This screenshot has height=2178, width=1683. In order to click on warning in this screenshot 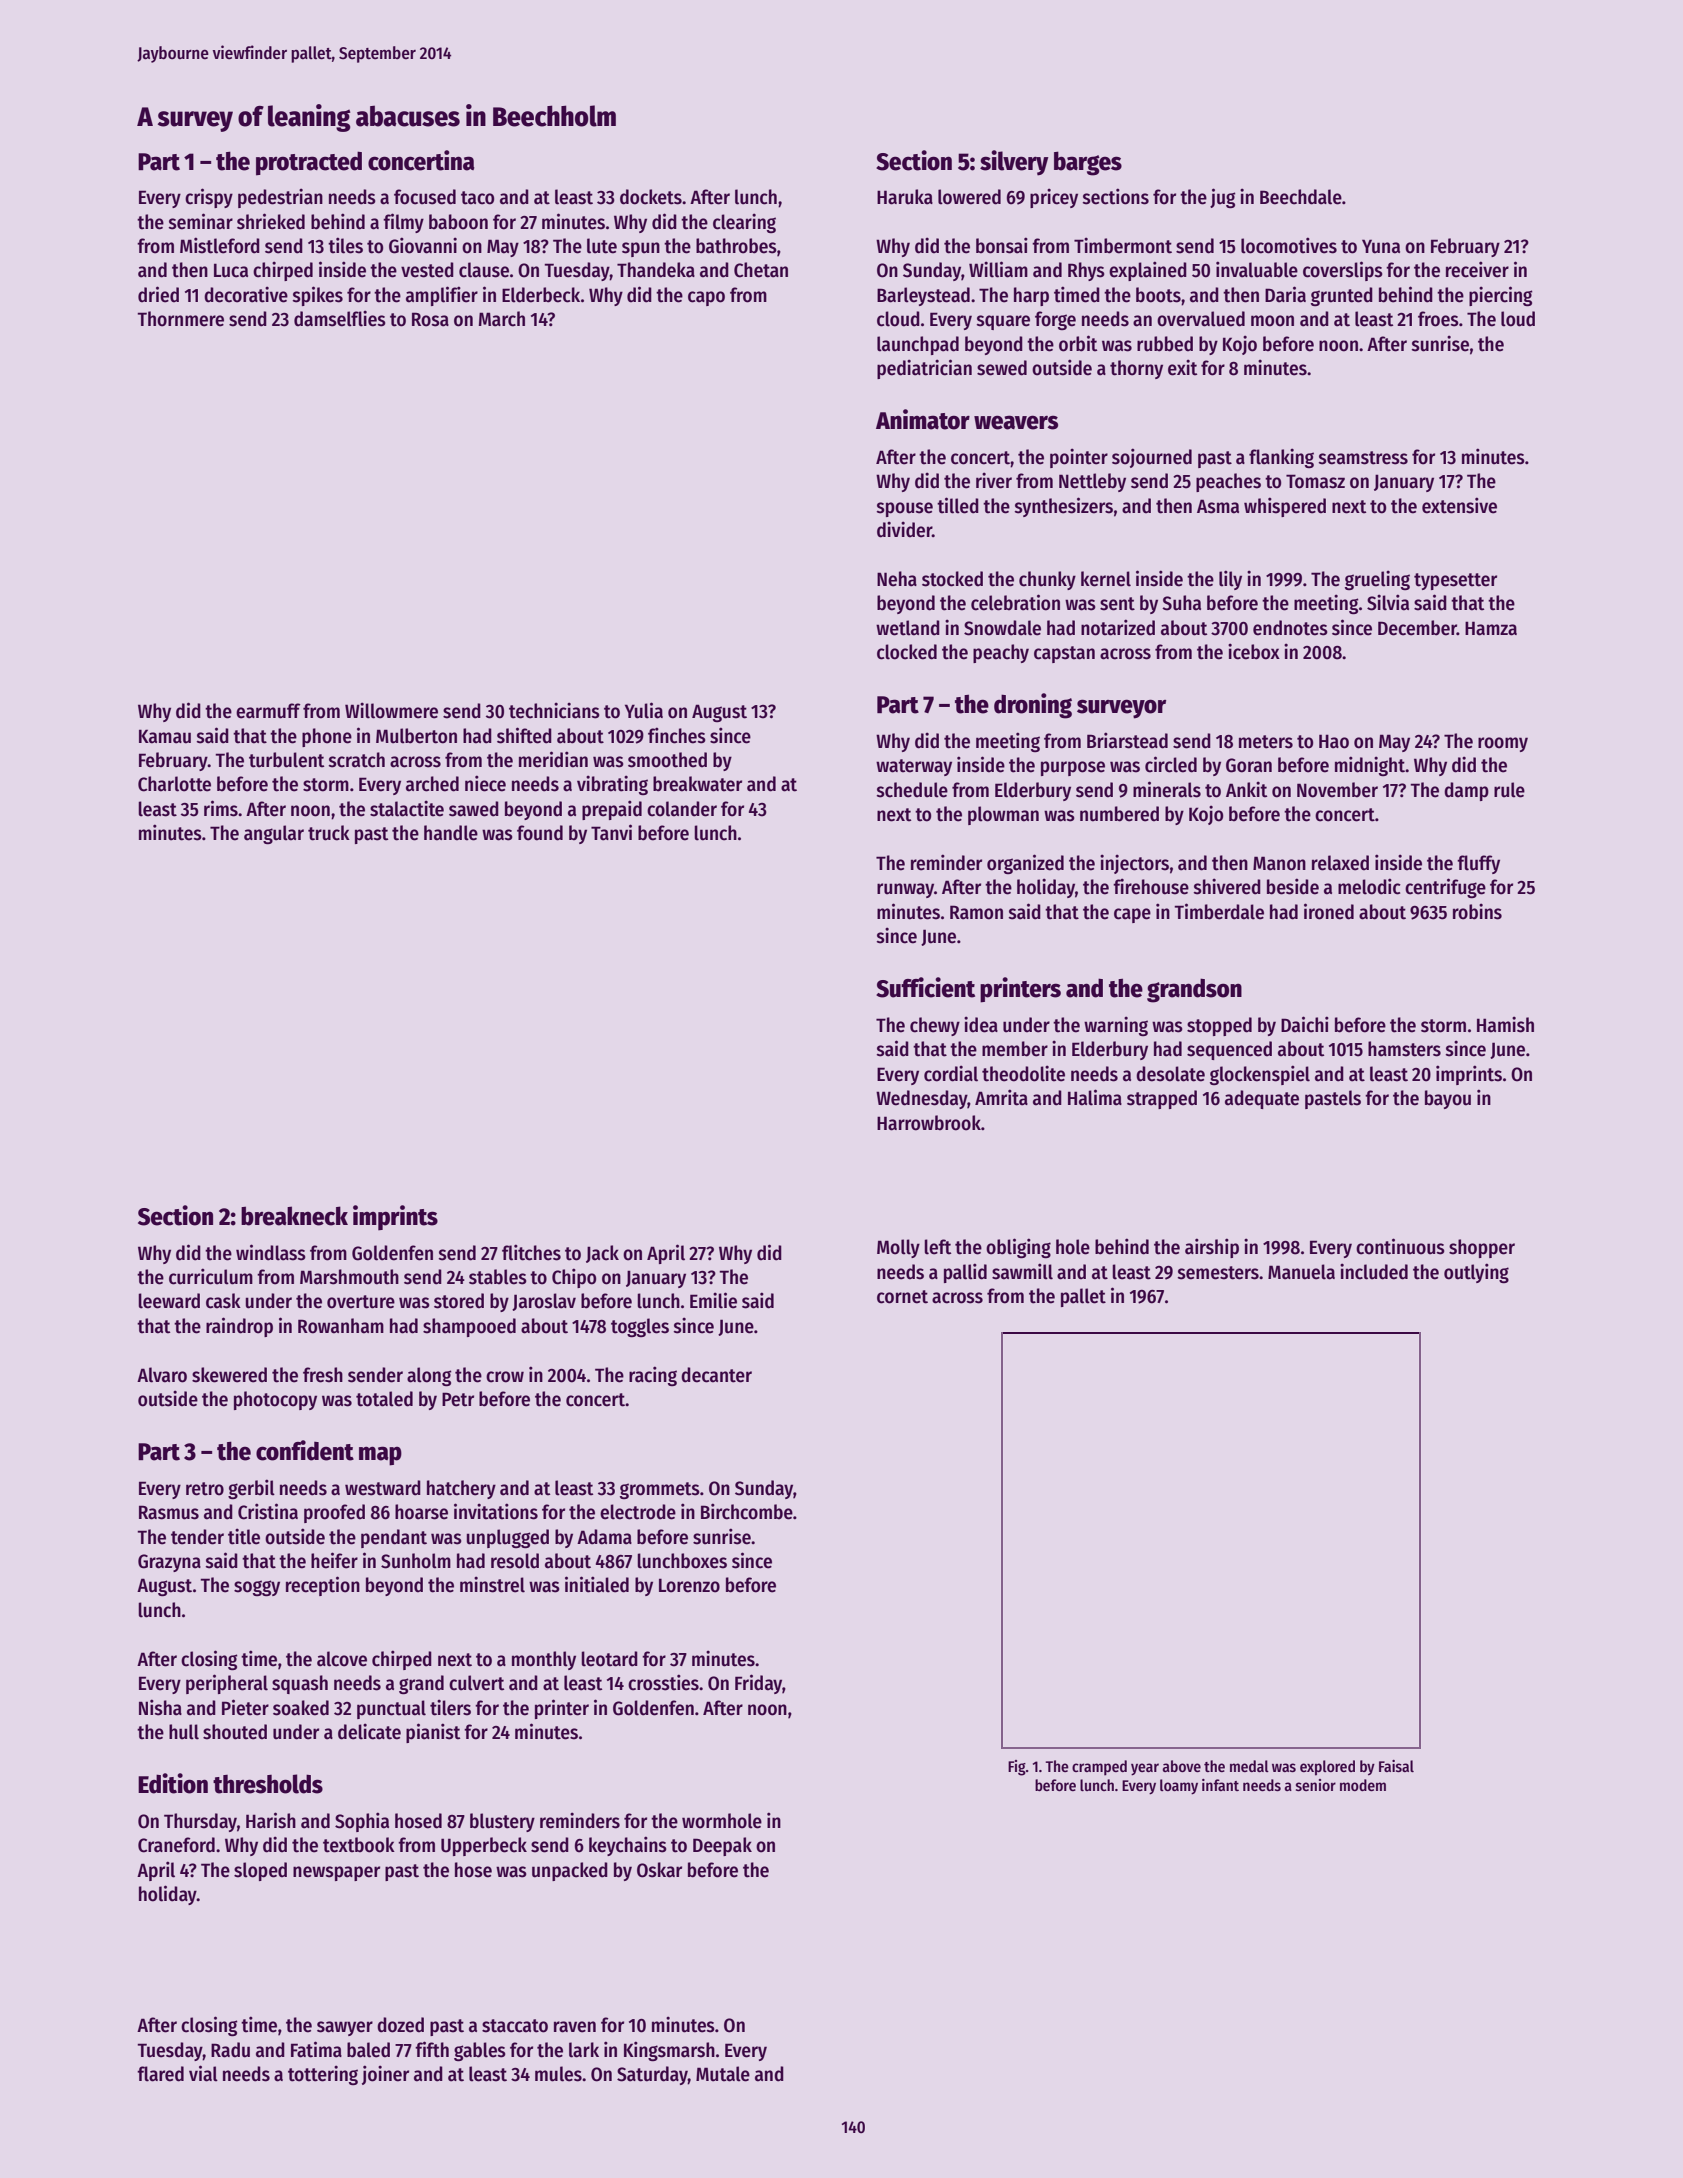, I will do `click(1116, 1026)`.
